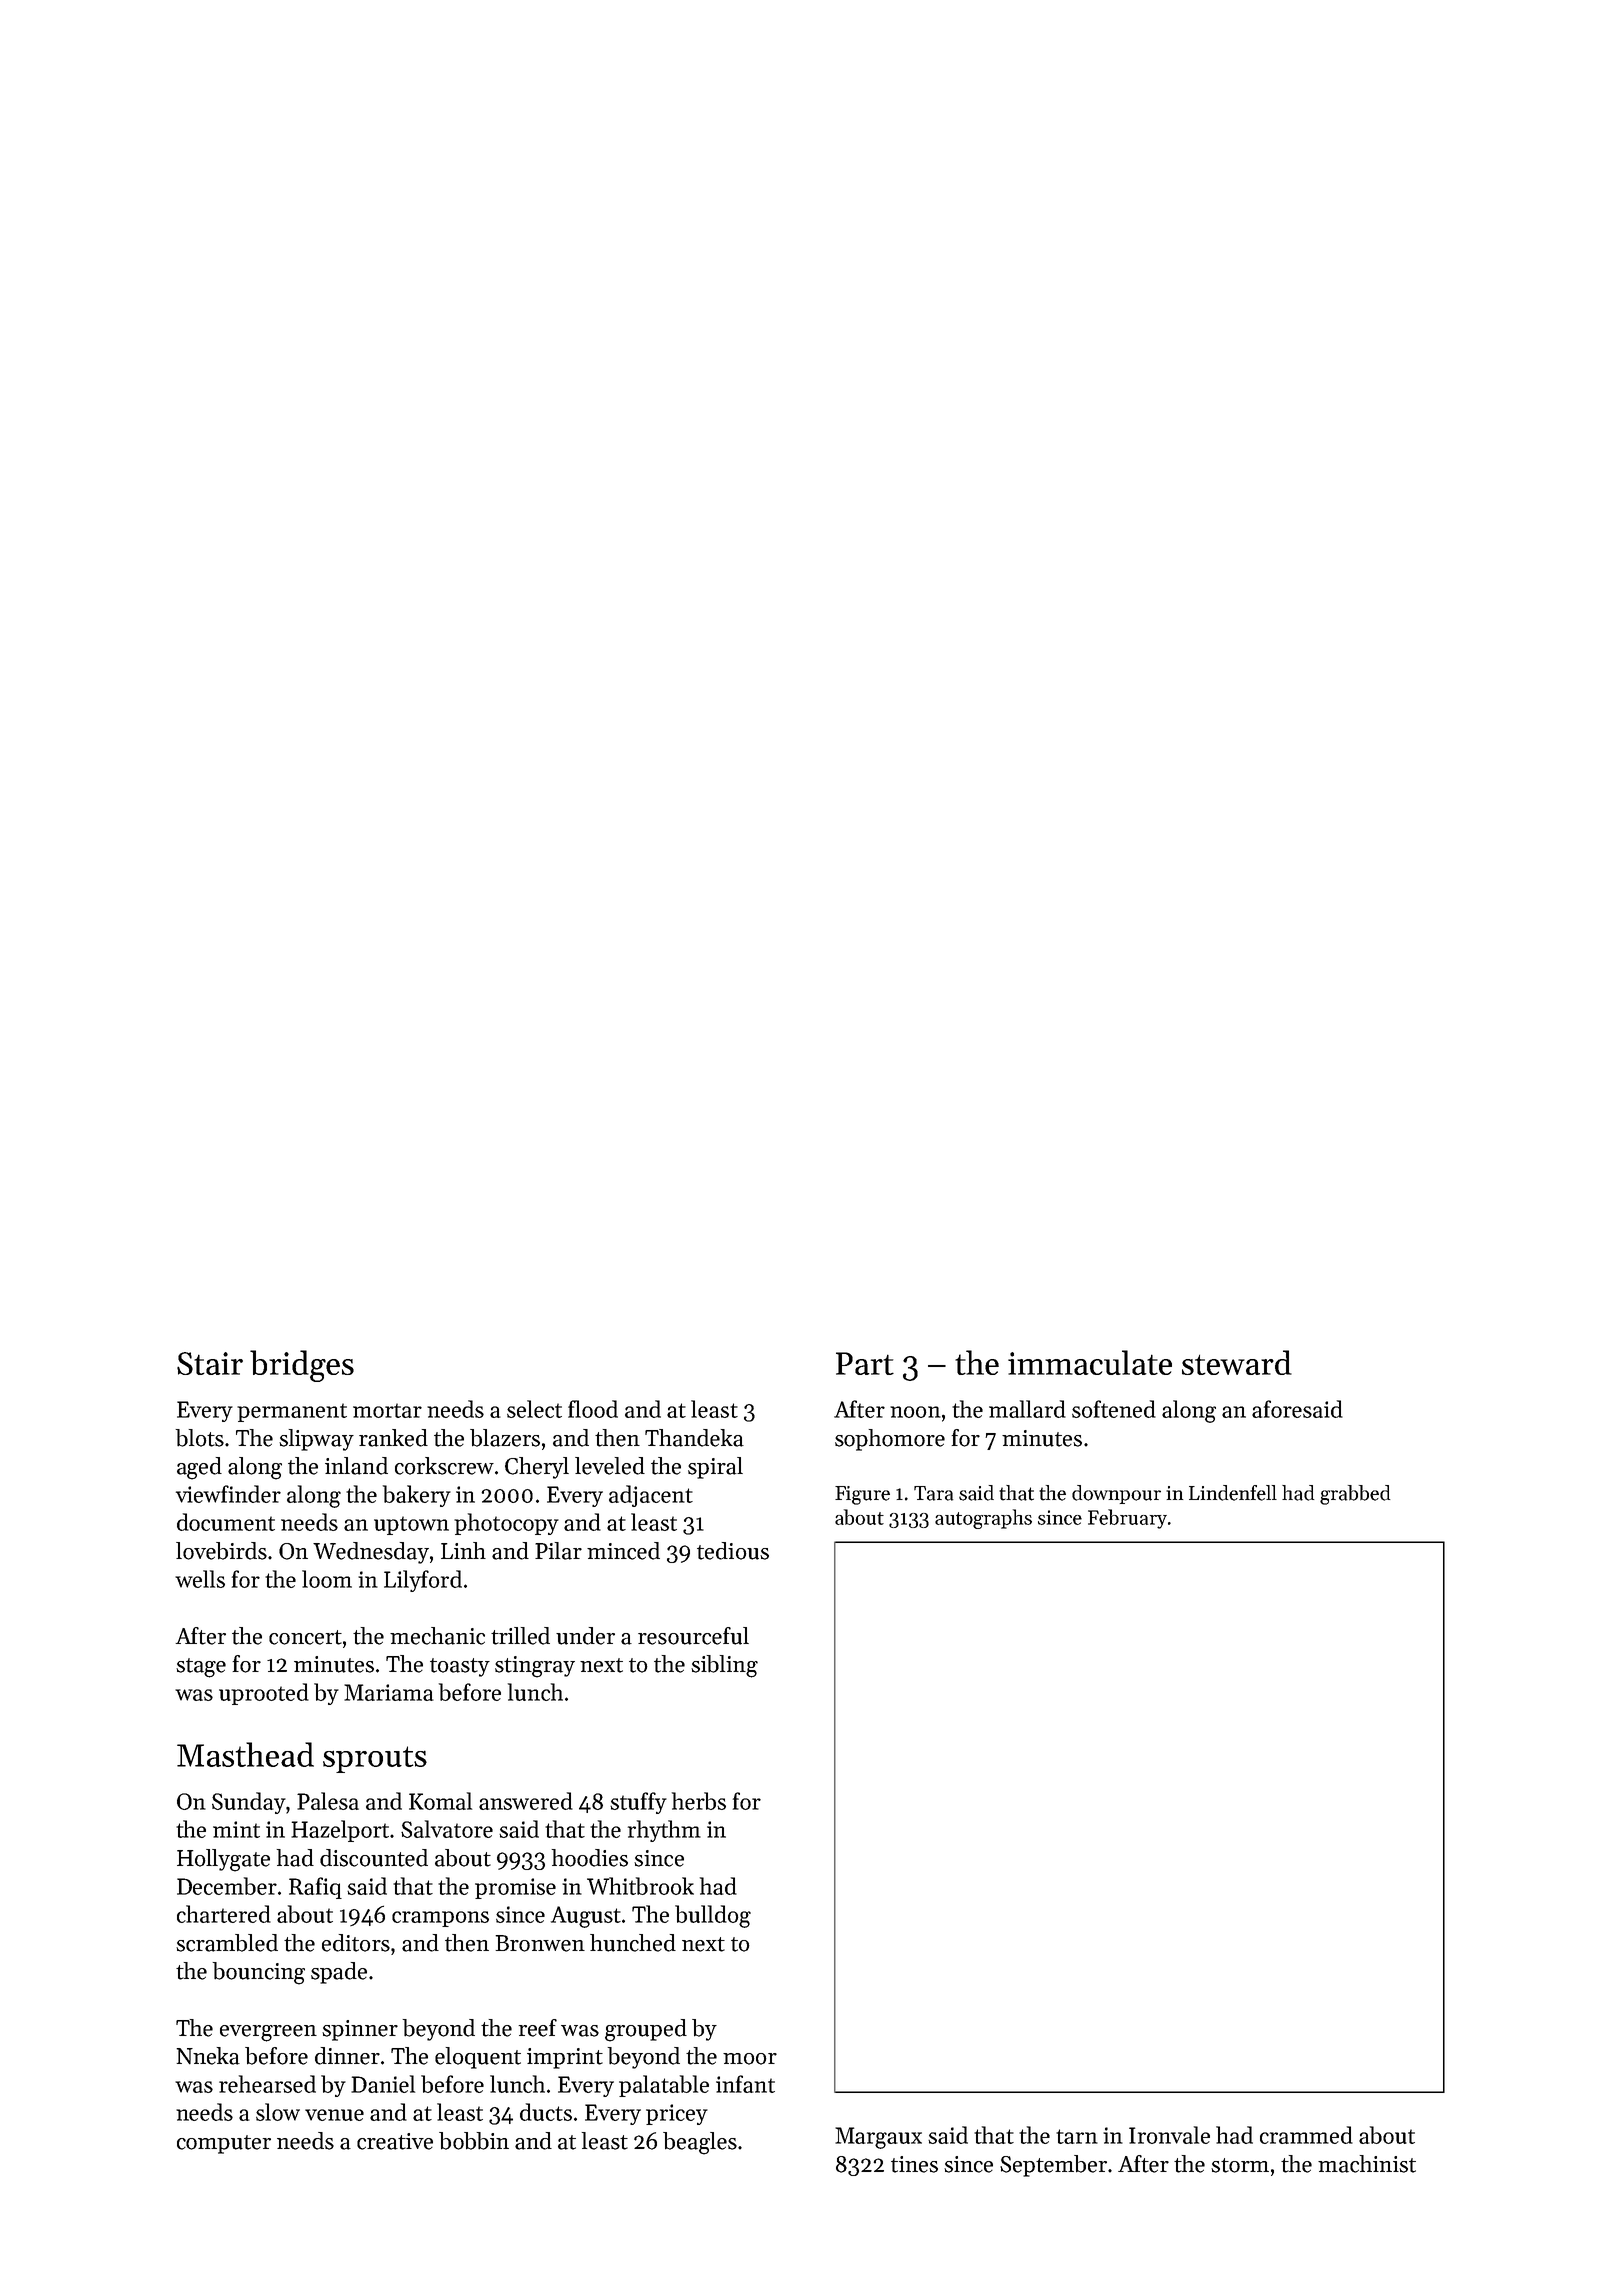 The width and height of the screenshot is (1620, 2292). What do you see at coordinates (983, 1519) in the screenshot?
I see `autographs` at bounding box center [983, 1519].
